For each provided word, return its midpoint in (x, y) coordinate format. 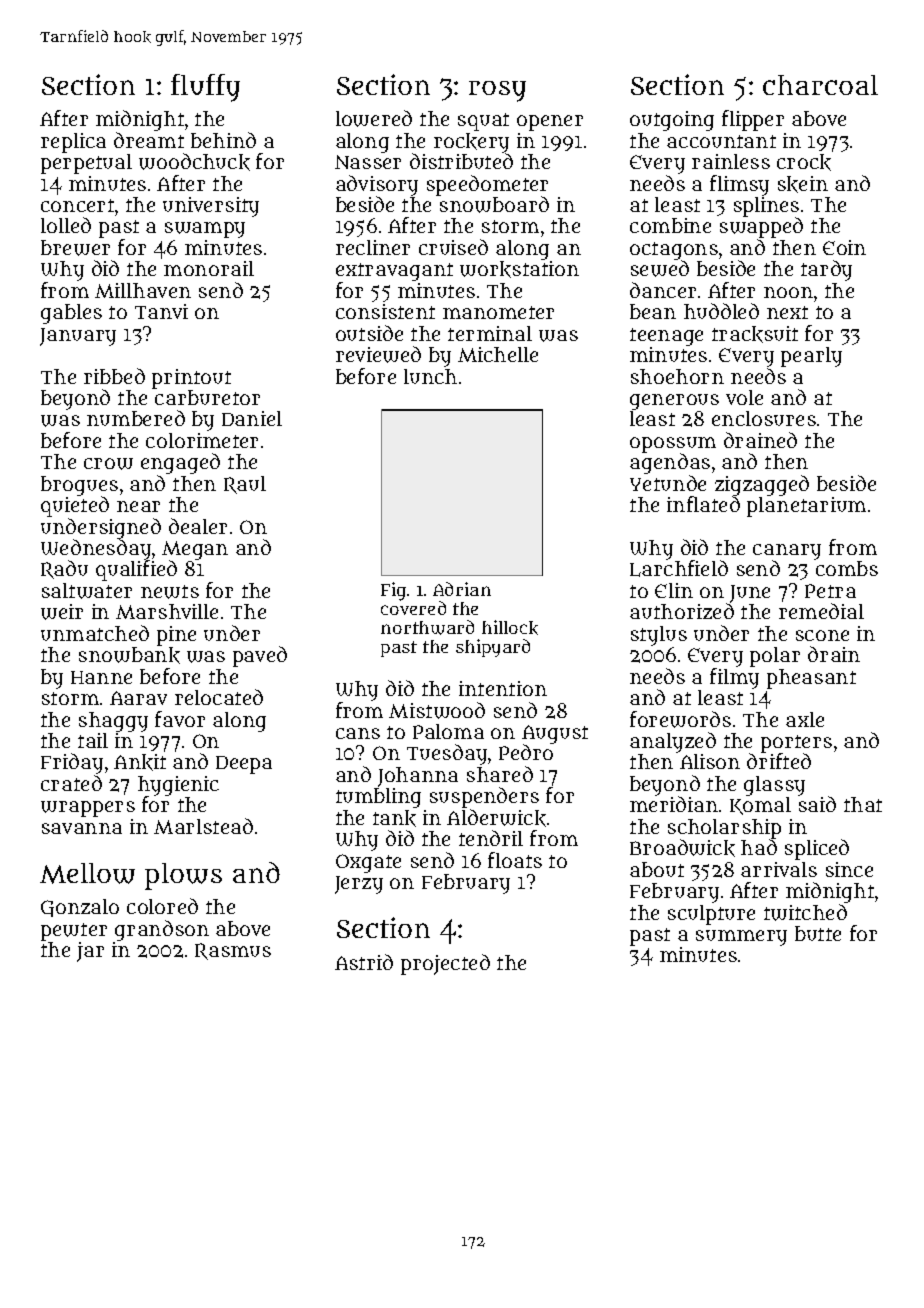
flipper (753, 120)
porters (796, 744)
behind (223, 140)
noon (788, 292)
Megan (195, 551)
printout (191, 379)
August (555, 735)
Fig (393, 591)
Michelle (498, 354)
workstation (519, 269)
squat (483, 122)
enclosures (764, 418)
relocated (219, 697)
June (750, 594)
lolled (66, 225)
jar (90, 952)
